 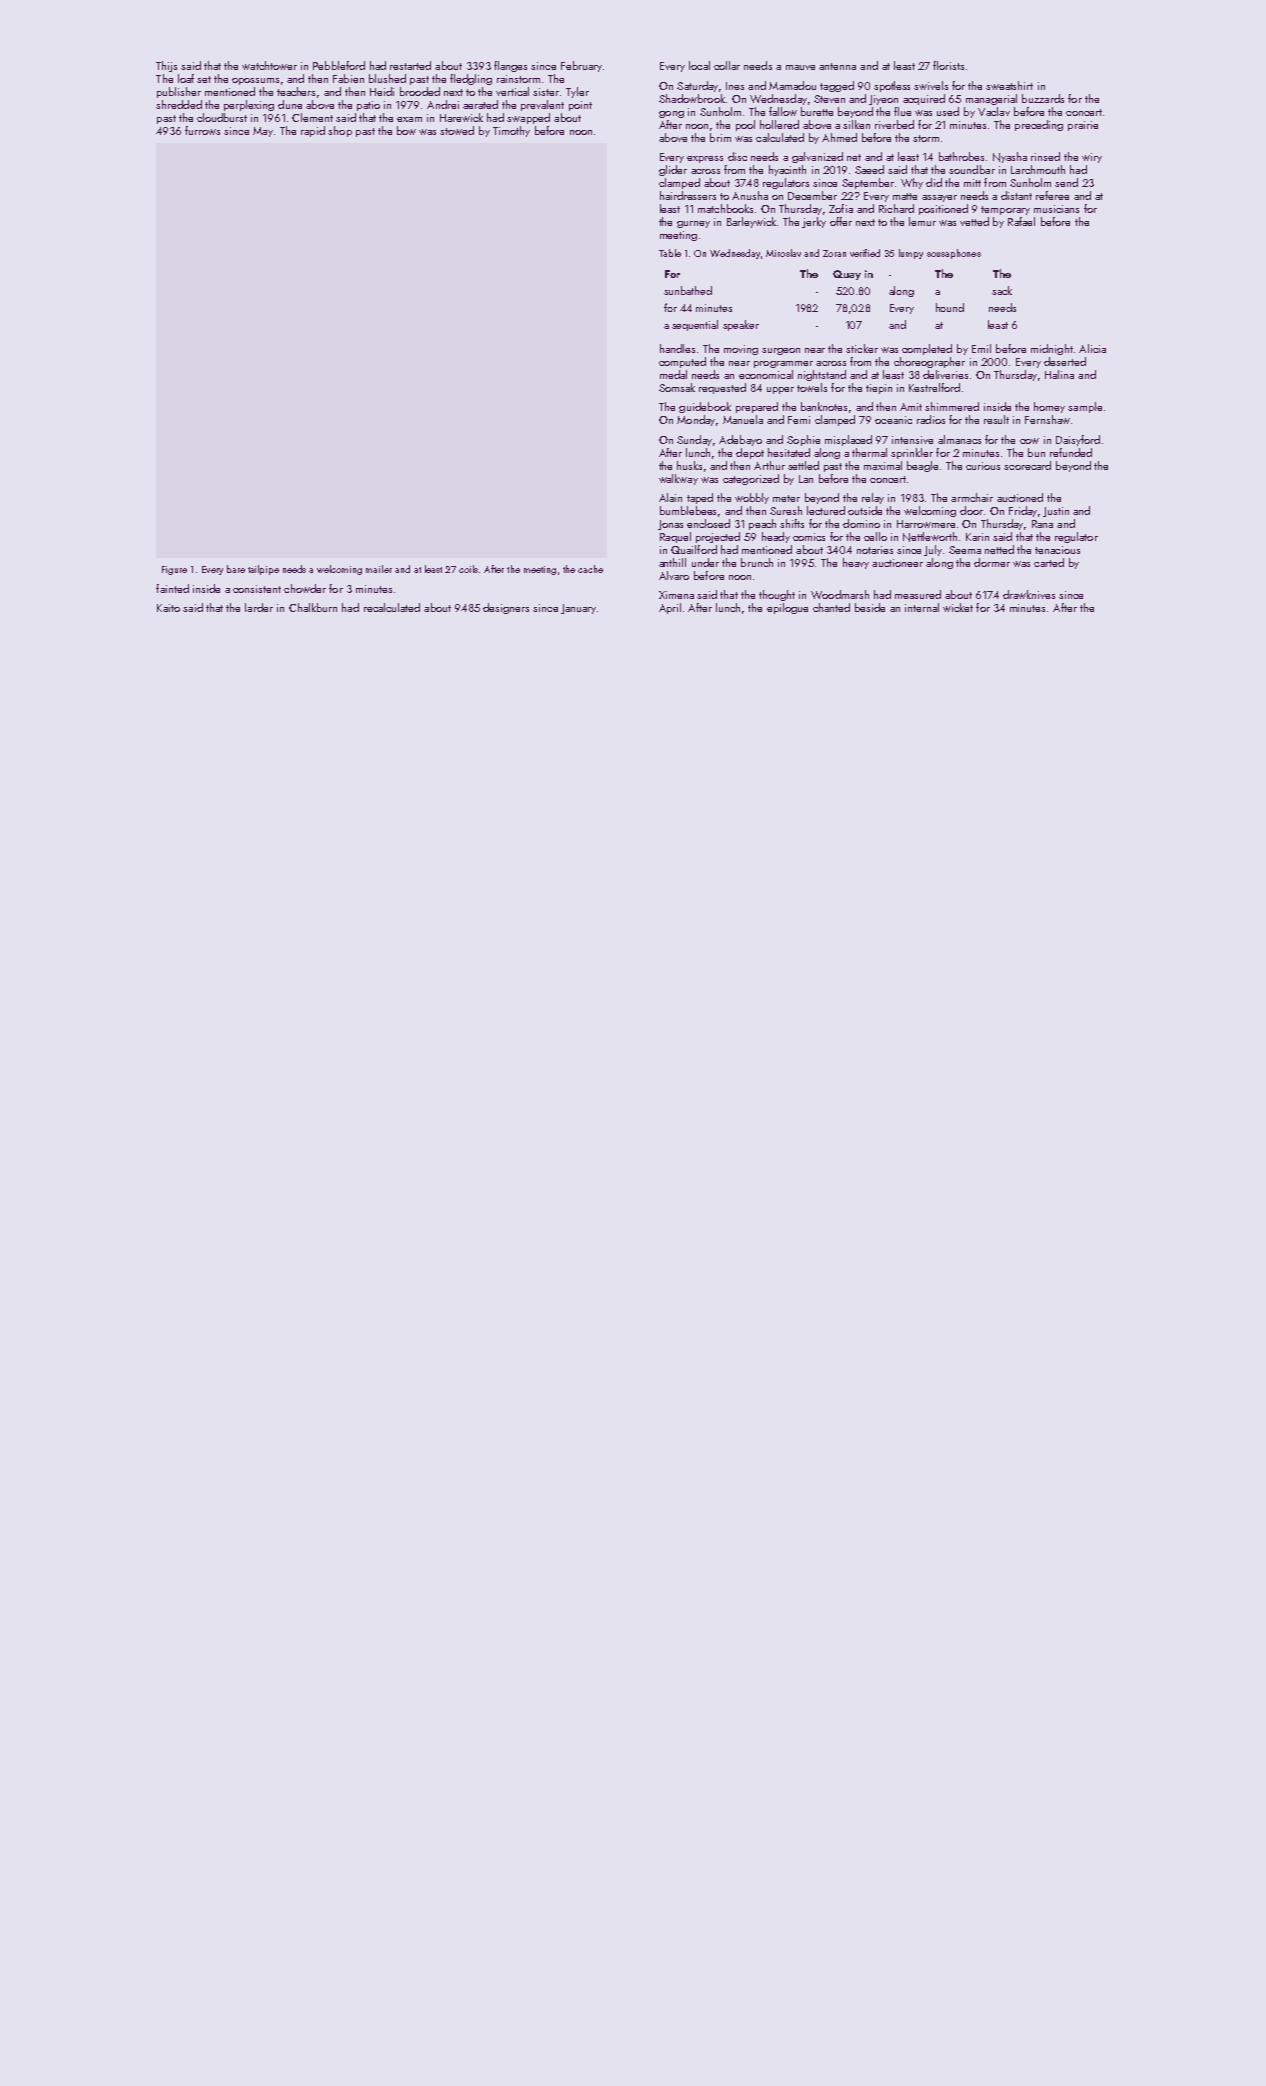 I want to click on medal, so click(x=673, y=374).
